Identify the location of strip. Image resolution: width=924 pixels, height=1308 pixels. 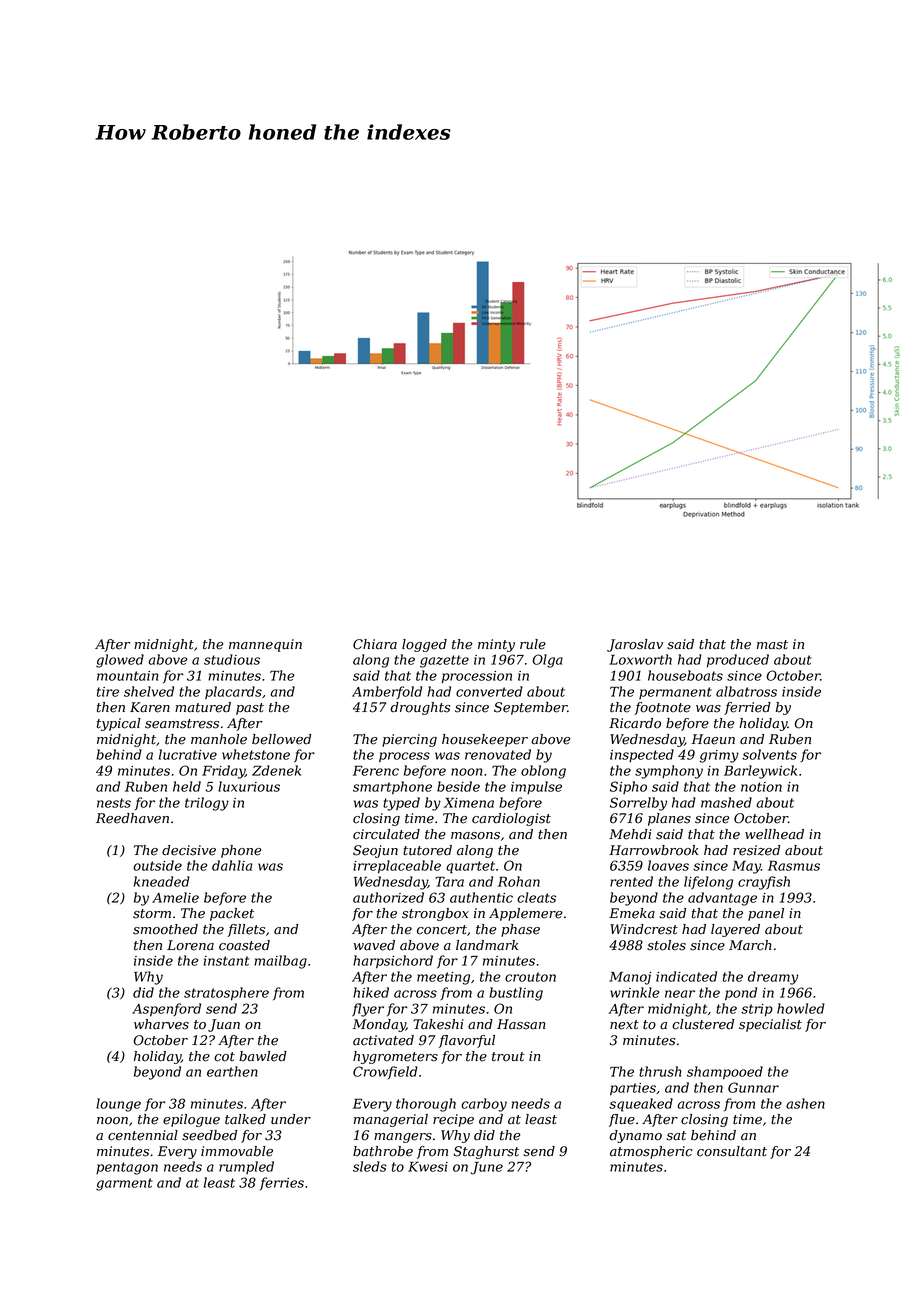
(757, 1010).
